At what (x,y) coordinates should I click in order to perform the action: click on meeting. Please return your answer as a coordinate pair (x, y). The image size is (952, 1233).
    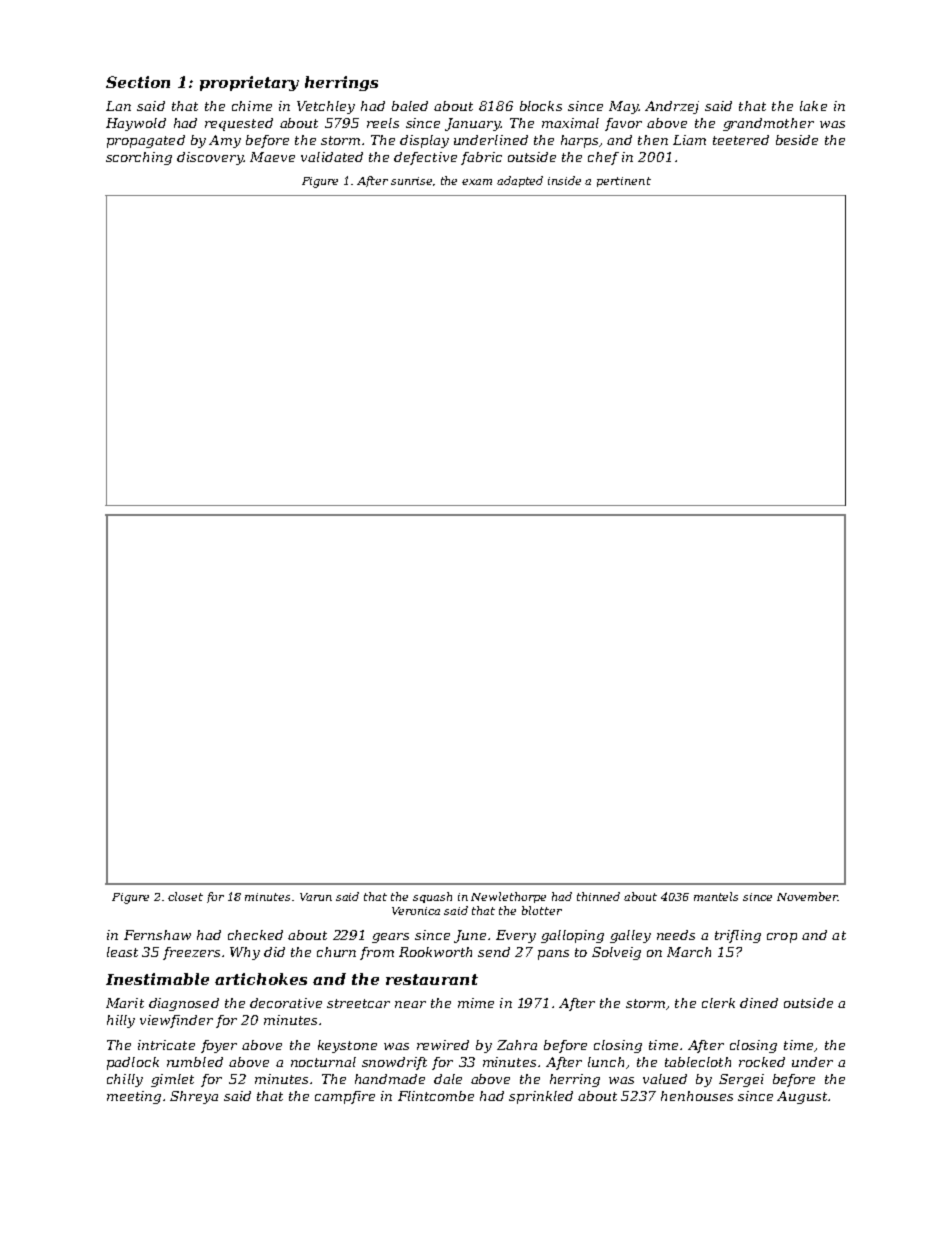
    Looking at the image, I should click on (134, 1097).
